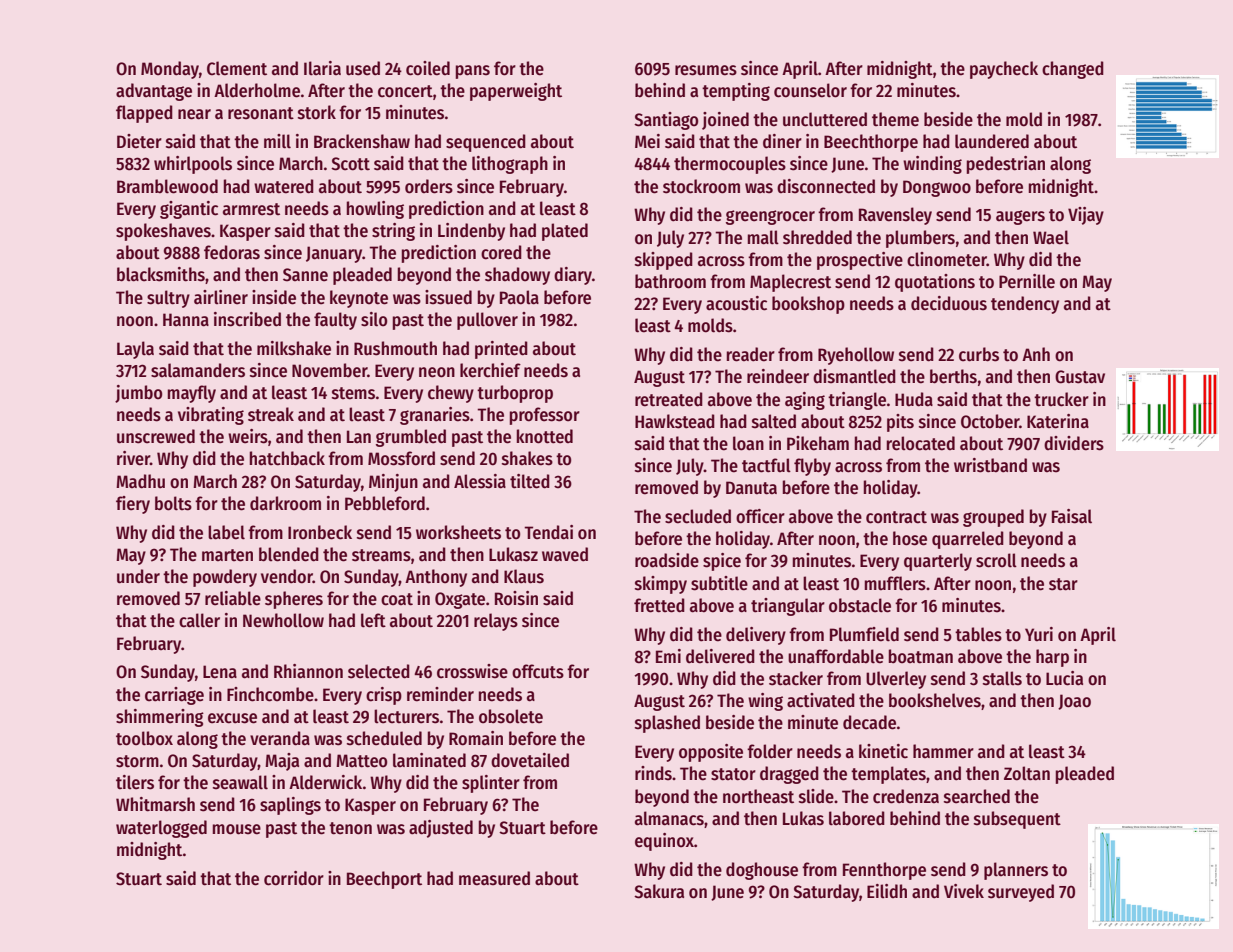  What do you see at coordinates (856, 356) in the page?
I see `Ryehollow` at bounding box center [856, 356].
